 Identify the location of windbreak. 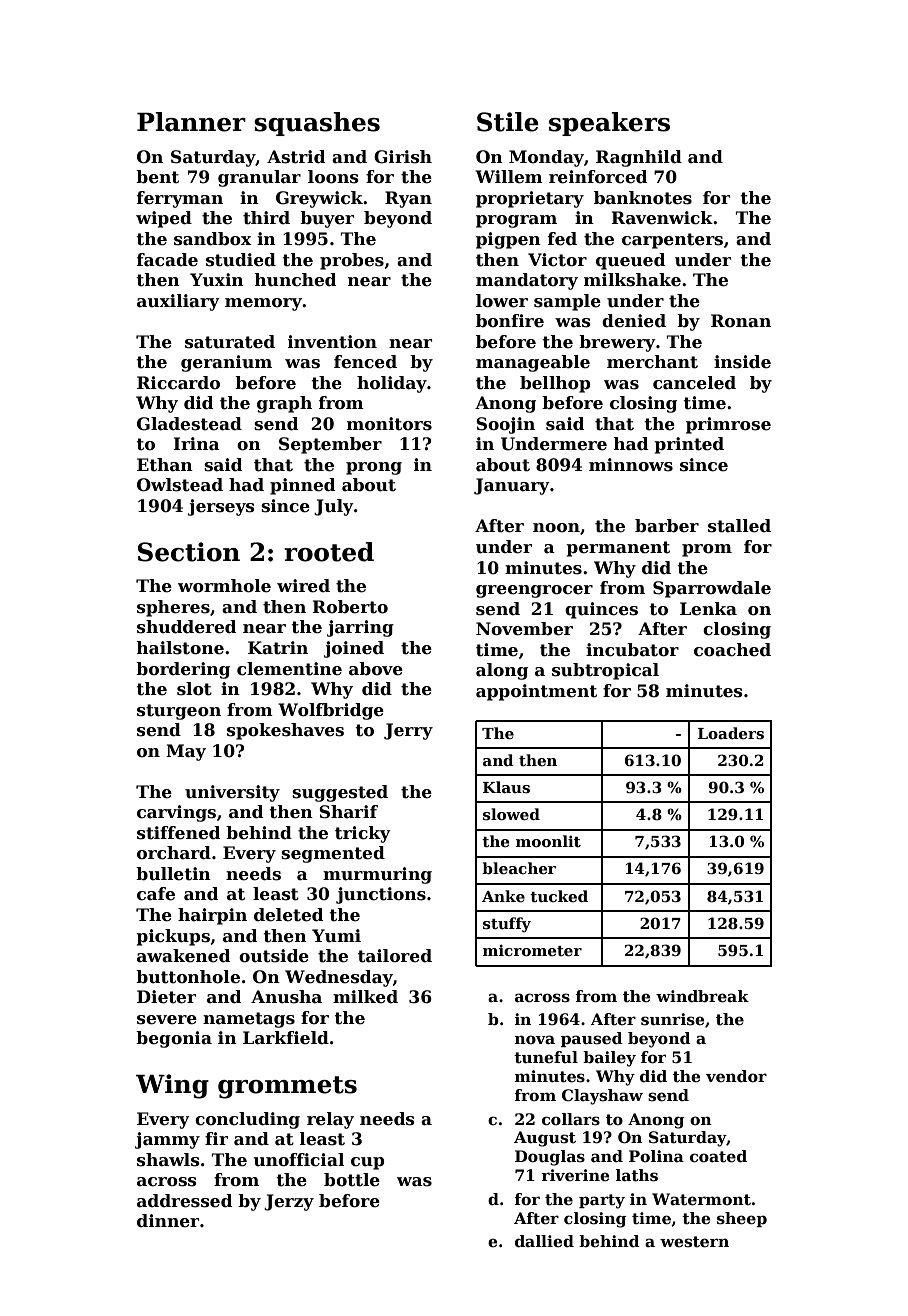
(702, 996).
